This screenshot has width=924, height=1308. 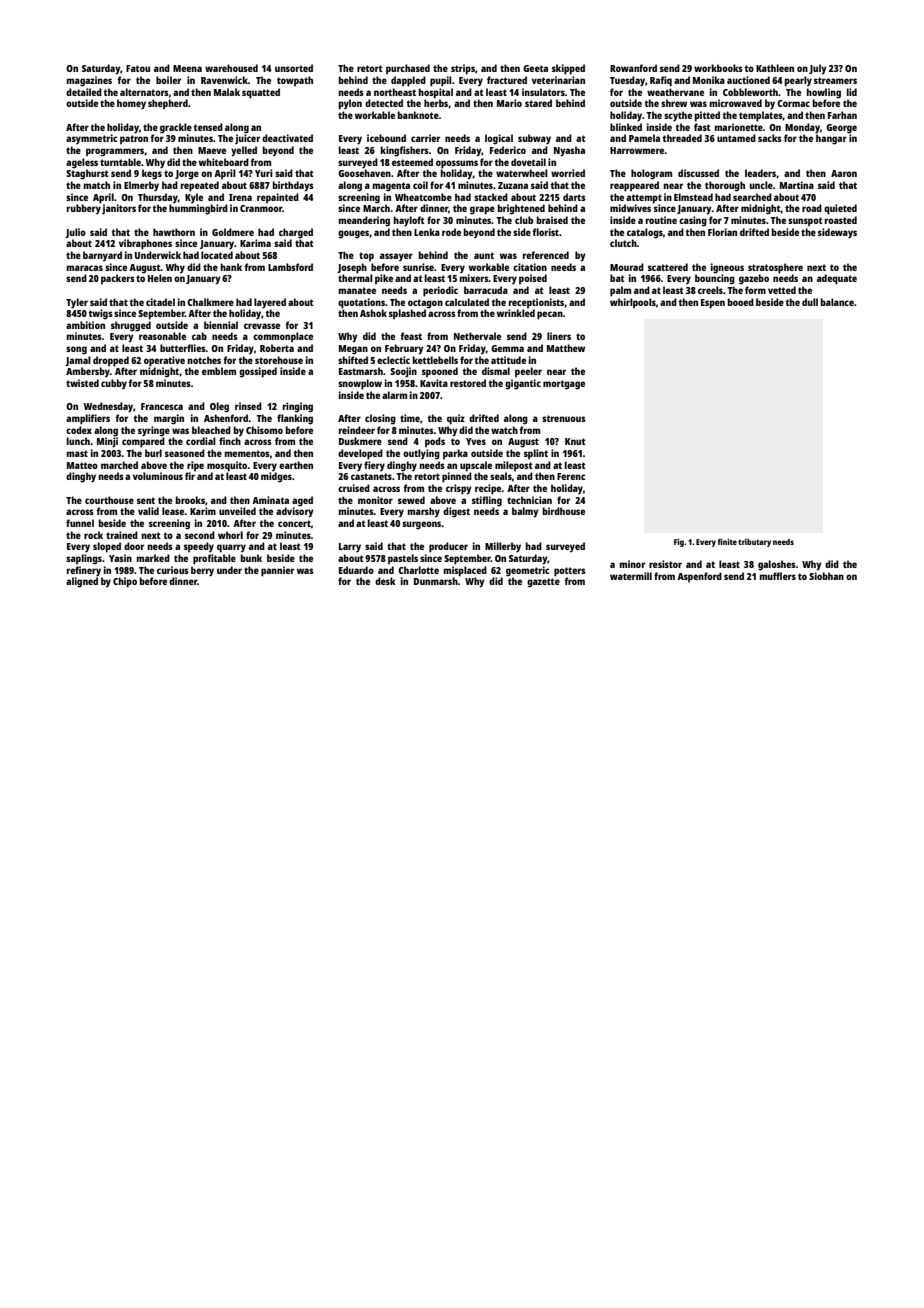 I want to click on voluminous, so click(x=158, y=476).
